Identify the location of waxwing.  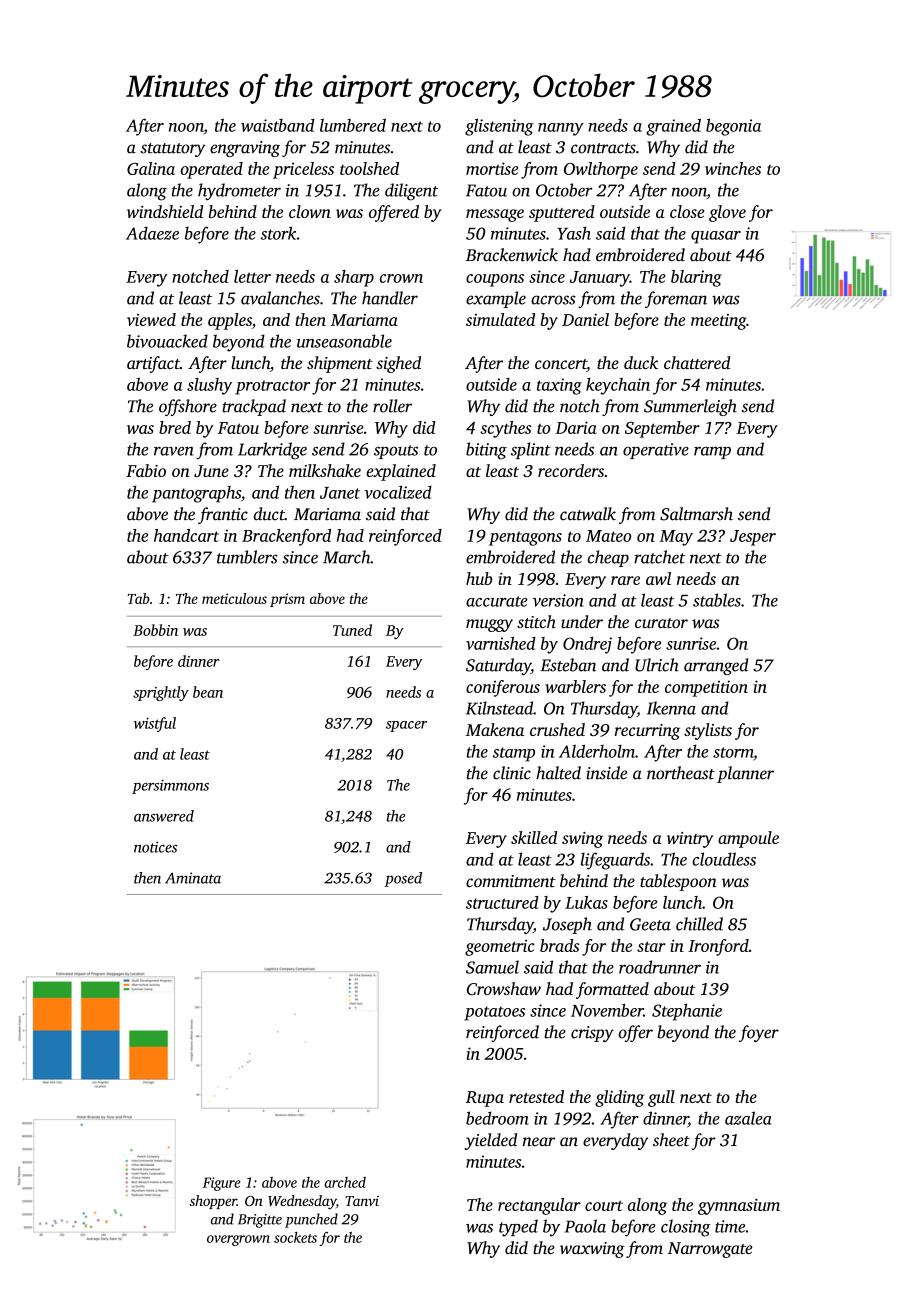
(592, 1250).
